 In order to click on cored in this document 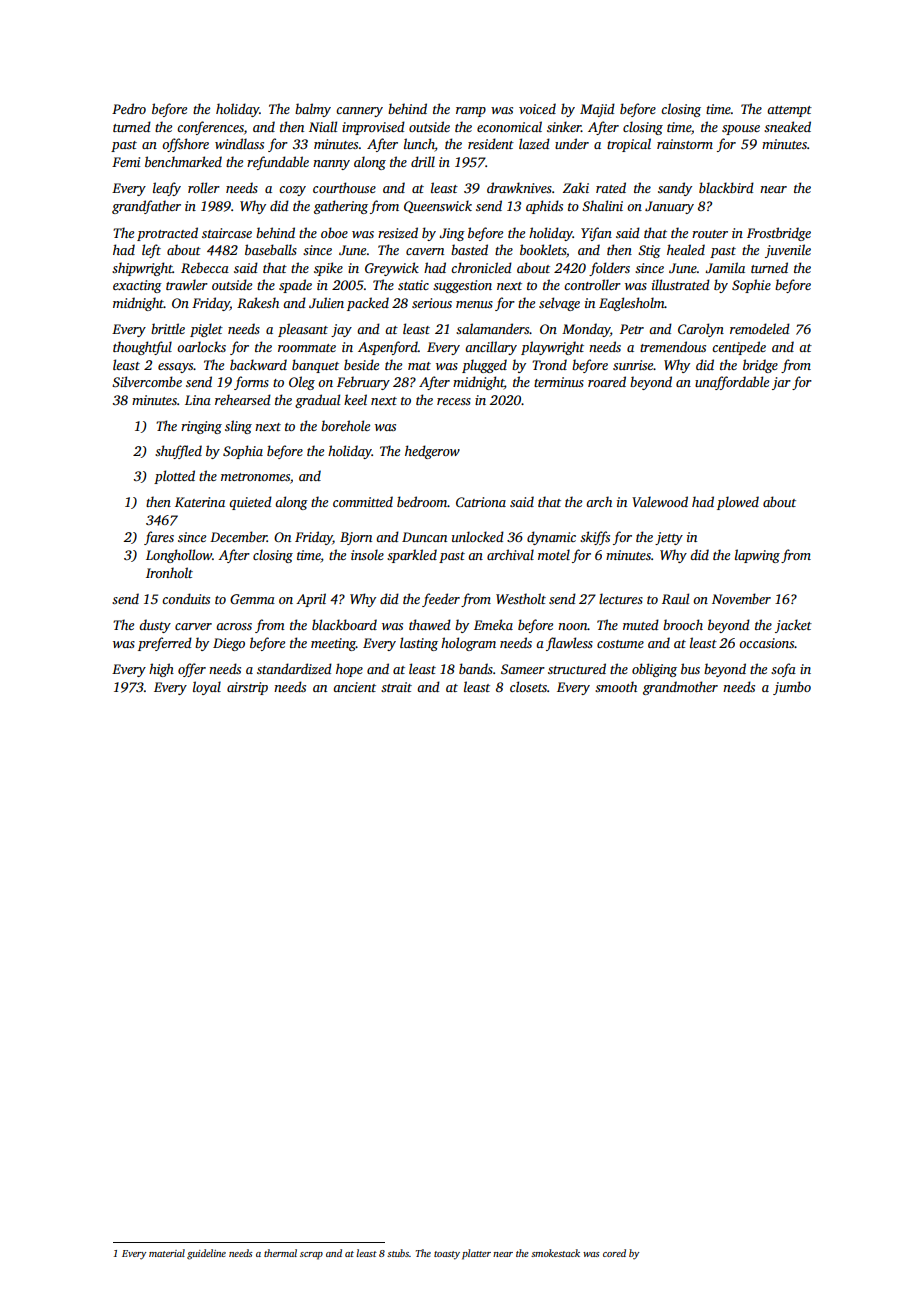, I will do `click(614, 1253)`.
